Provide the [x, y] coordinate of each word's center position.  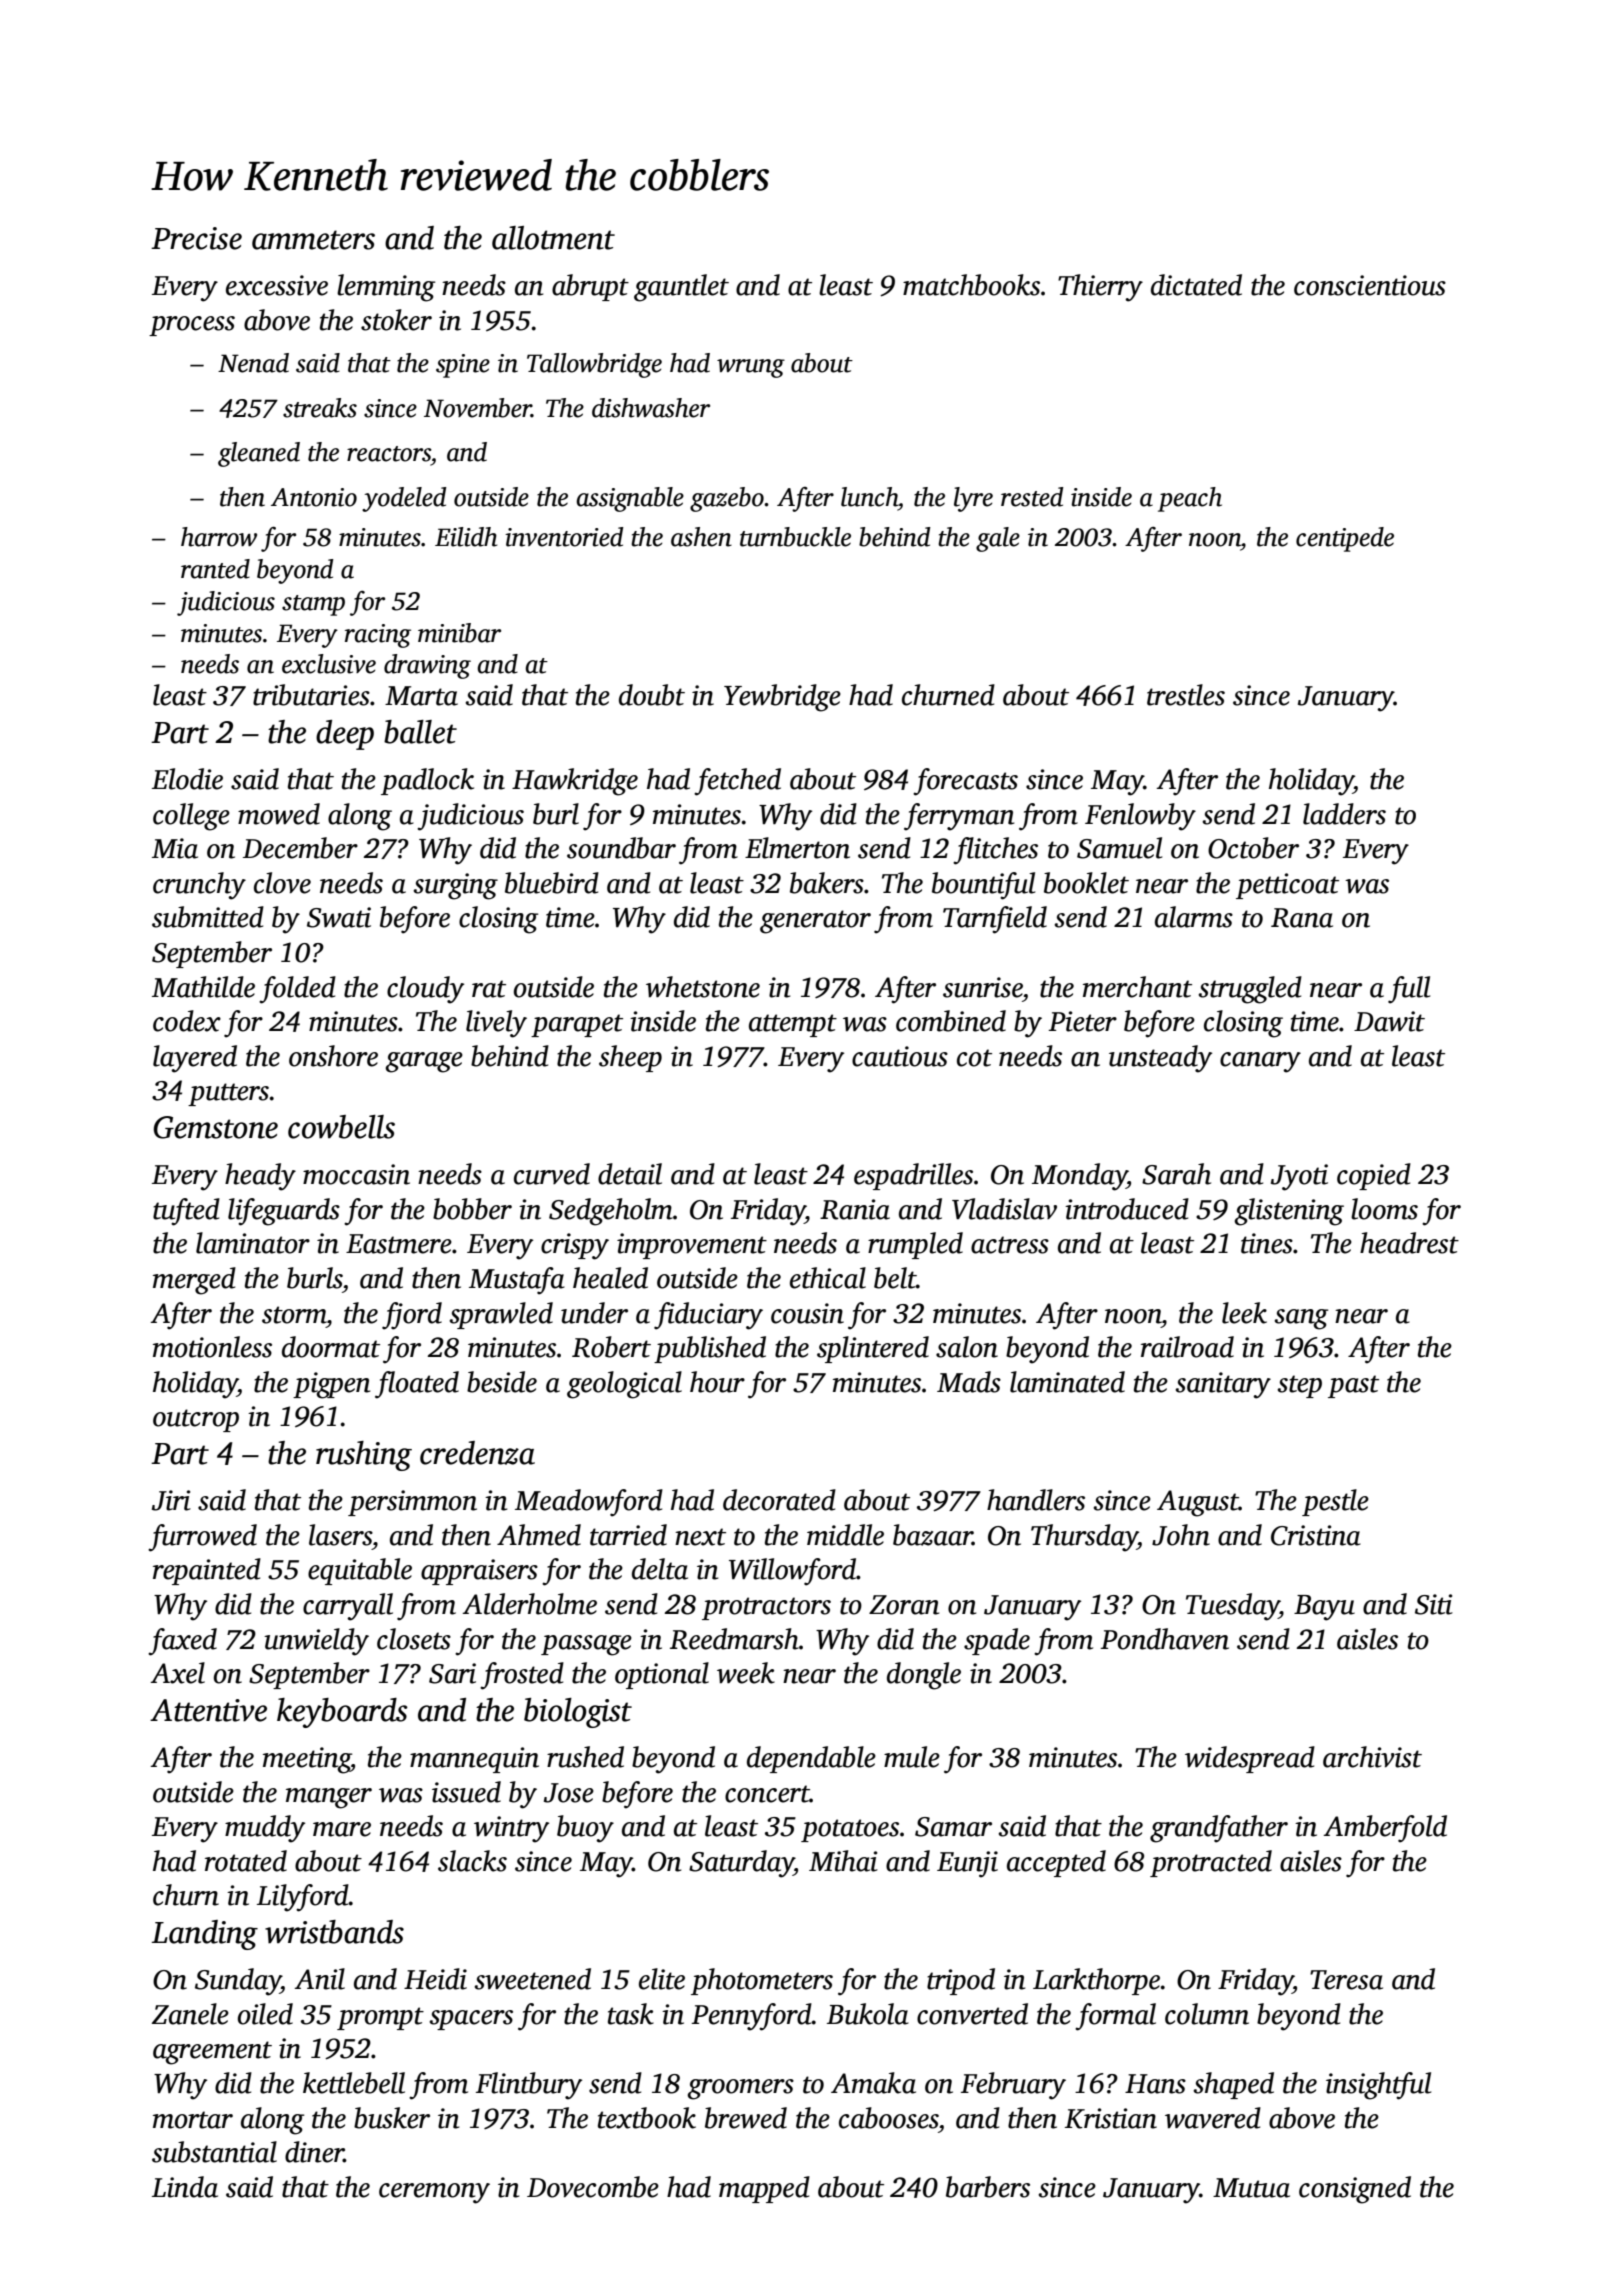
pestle [1335, 1502]
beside [502, 1382]
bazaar [933, 1535]
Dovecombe [593, 2187]
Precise [196, 238]
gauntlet [681, 288]
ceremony [434, 2193]
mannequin [474, 1760]
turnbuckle [795, 537]
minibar [459, 633]
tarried [628, 1535]
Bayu [1324, 1608]
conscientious [1370, 285]
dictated [1196, 285]
